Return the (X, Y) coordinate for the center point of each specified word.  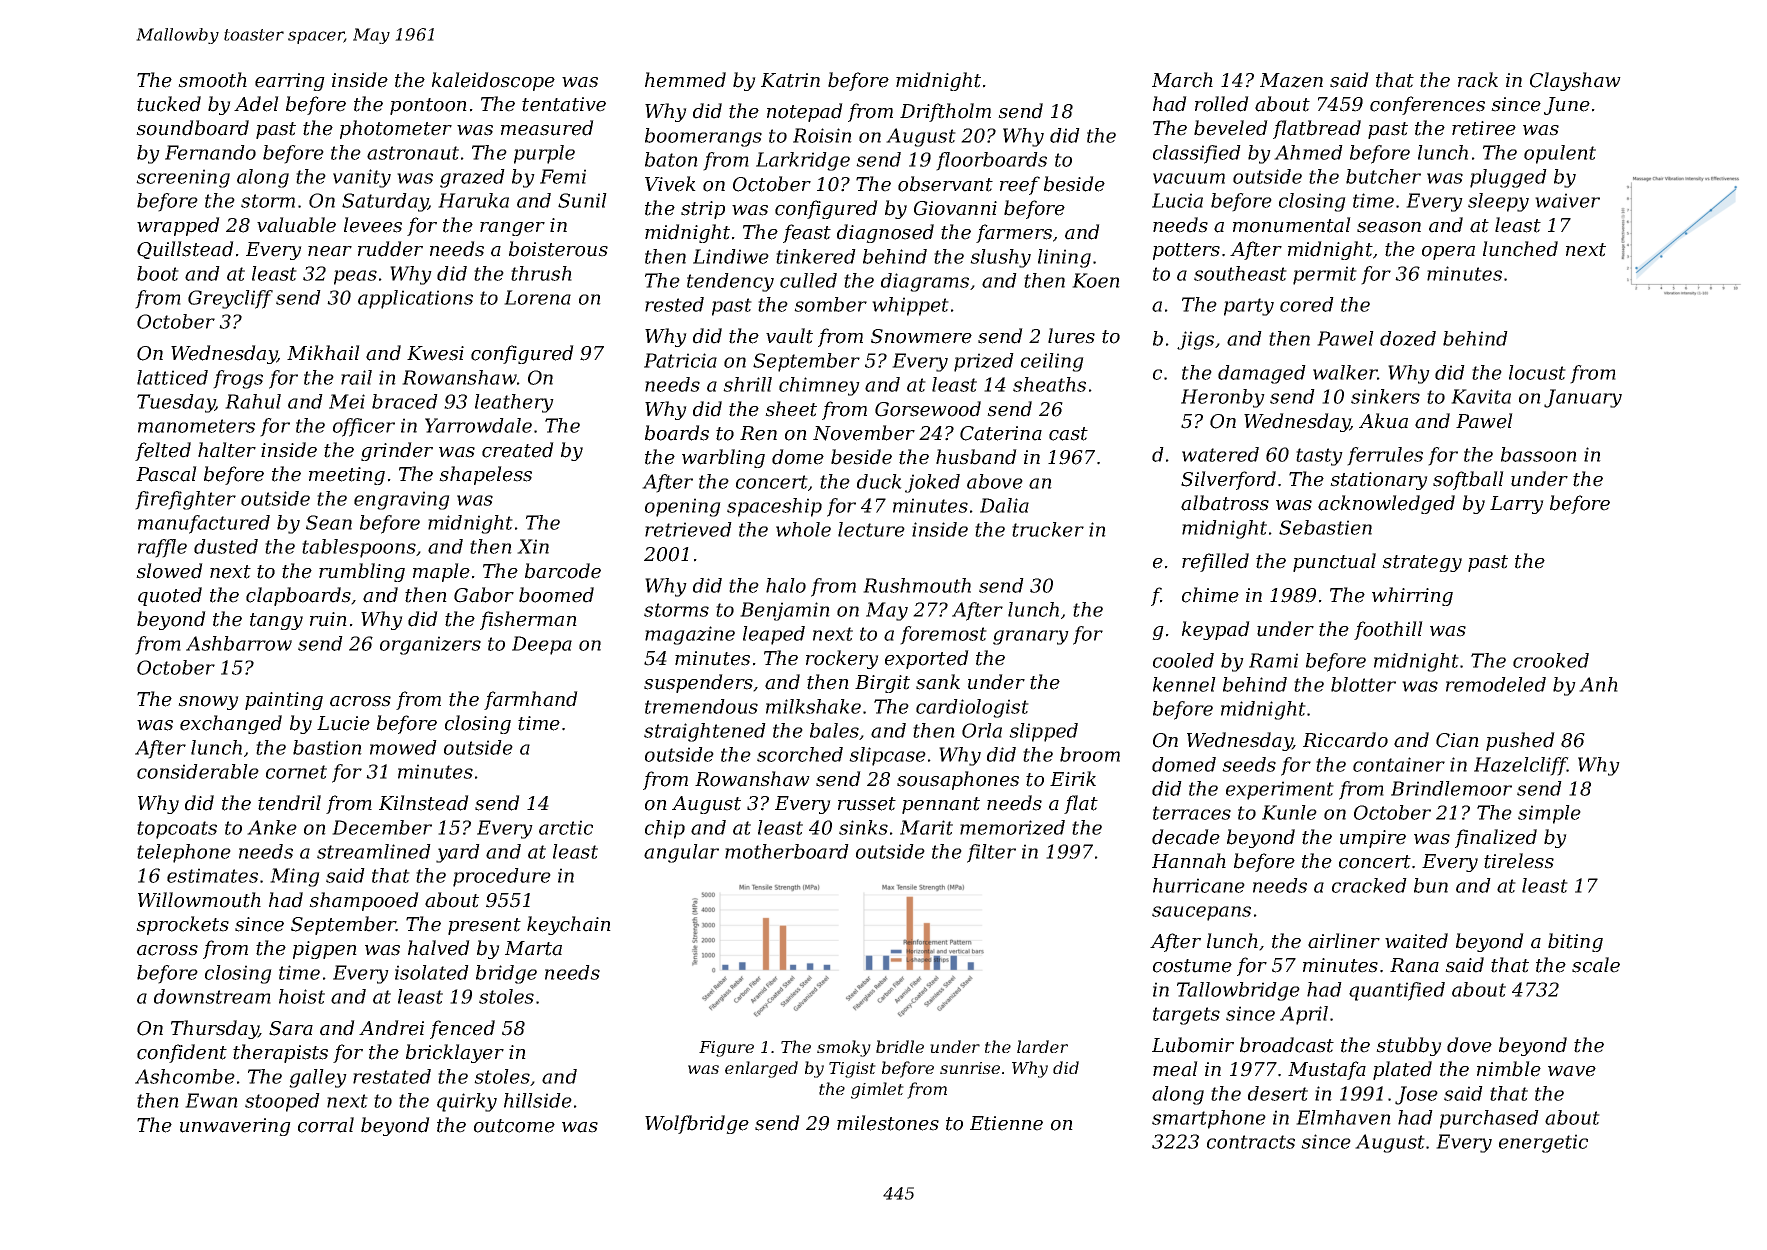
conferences (1427, 105)
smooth (212, 80)
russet (867, 804)
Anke (272, 827)
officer (364, 427)
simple (1549, 814)
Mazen (1291, 80)
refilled (1215, 562)
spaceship (774, 507)
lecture (871, 529)
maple (441, 572)
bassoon (1539, 454)
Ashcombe (185, 1076)
